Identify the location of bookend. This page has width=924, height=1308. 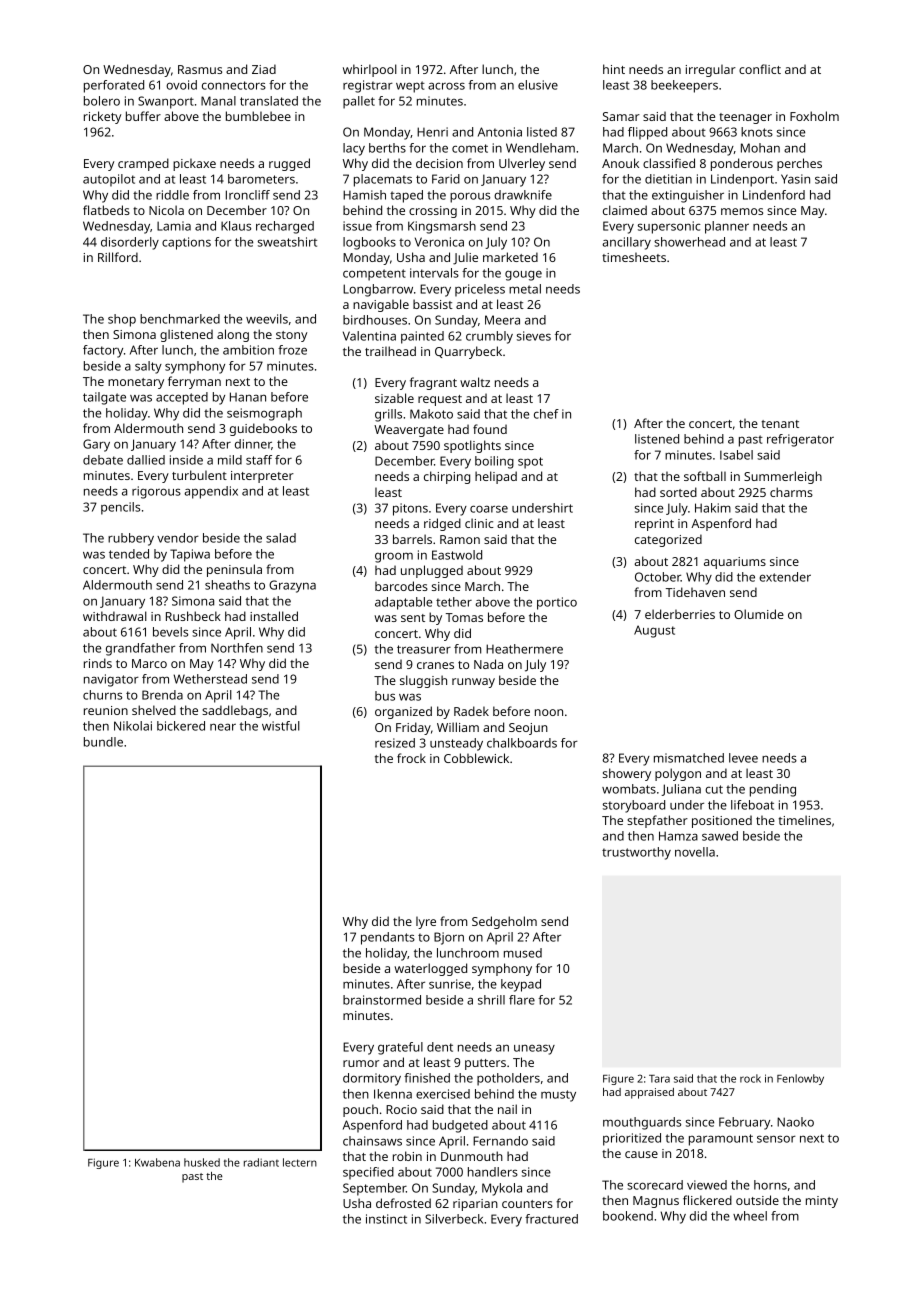
(628, 1216).
